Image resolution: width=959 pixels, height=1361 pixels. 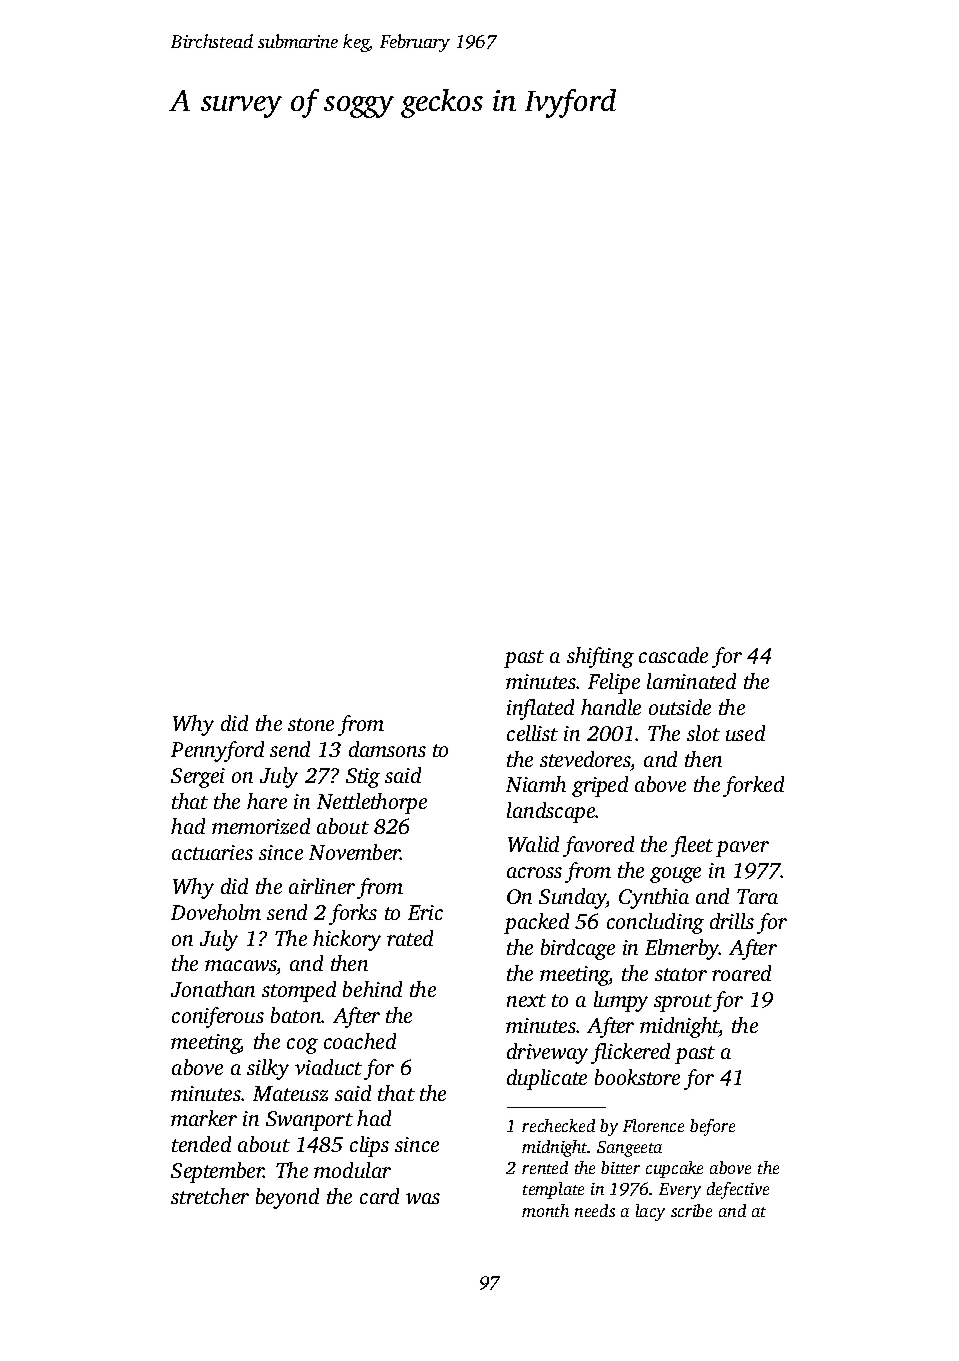 What do you see at coordinates (216, 912) in the document?
I see `Doveholm` at bounding box center [216, 912].
